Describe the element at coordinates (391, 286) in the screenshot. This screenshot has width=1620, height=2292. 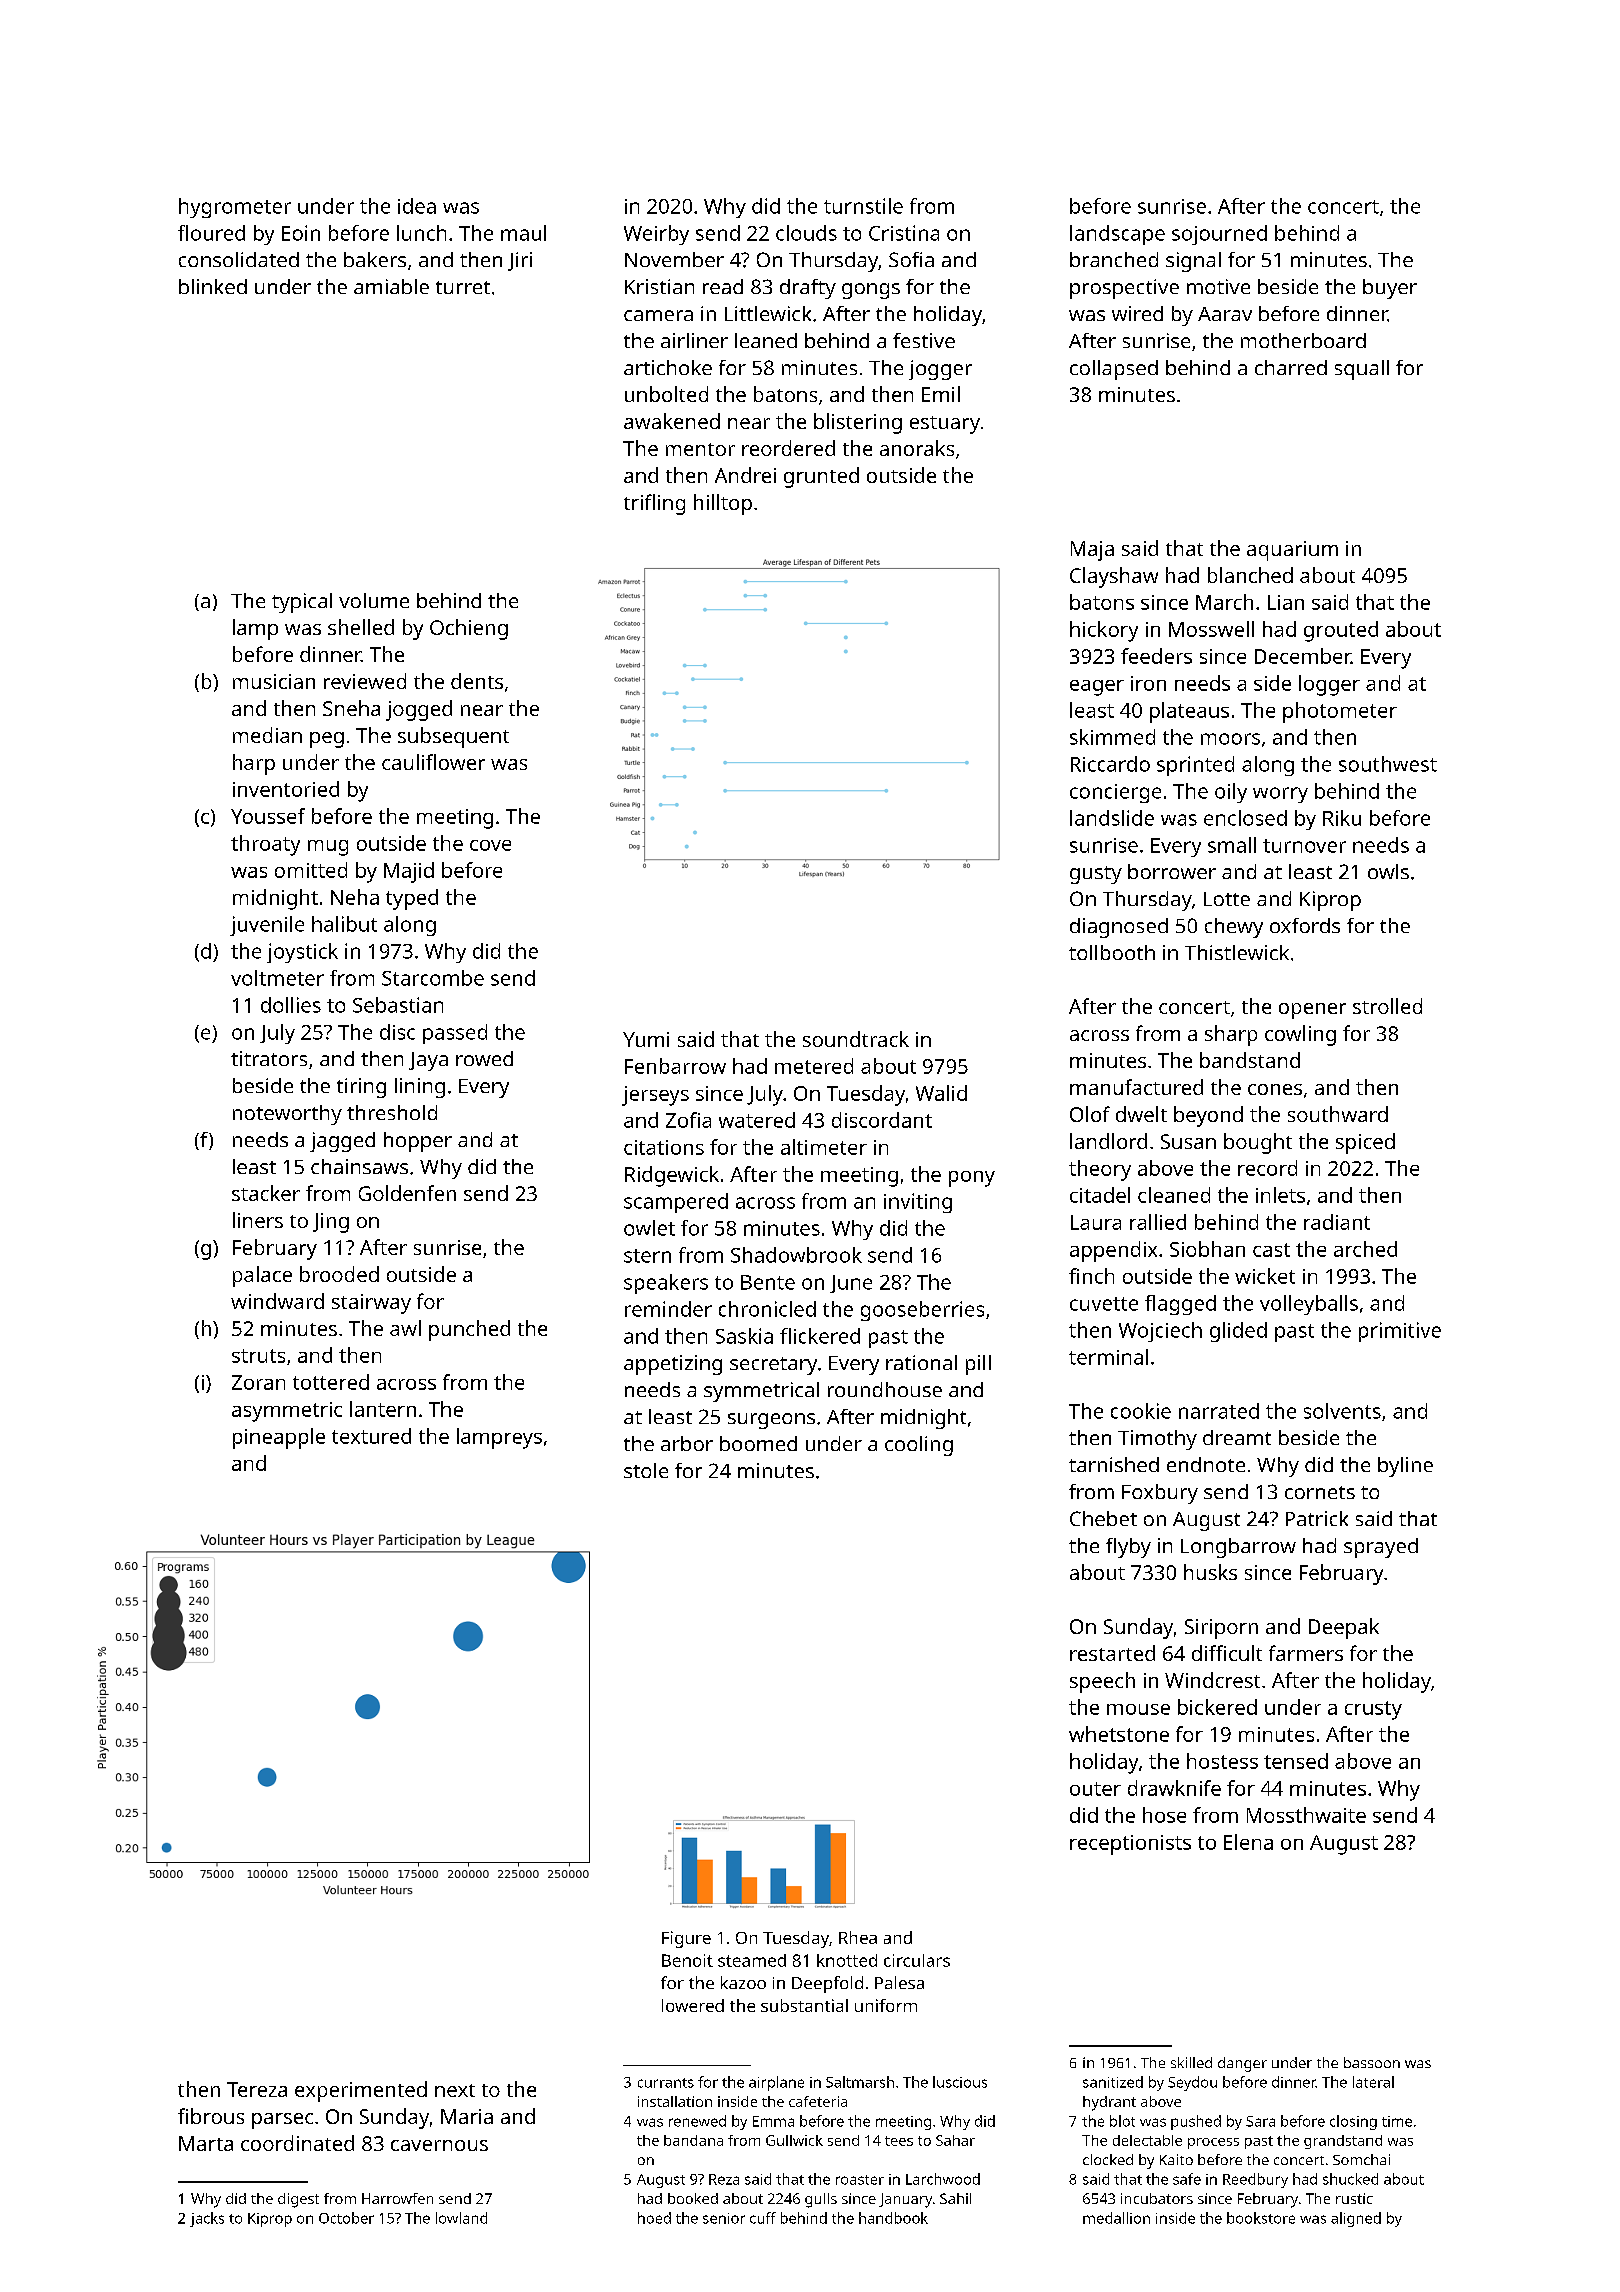
I see `amiable` at that location.
